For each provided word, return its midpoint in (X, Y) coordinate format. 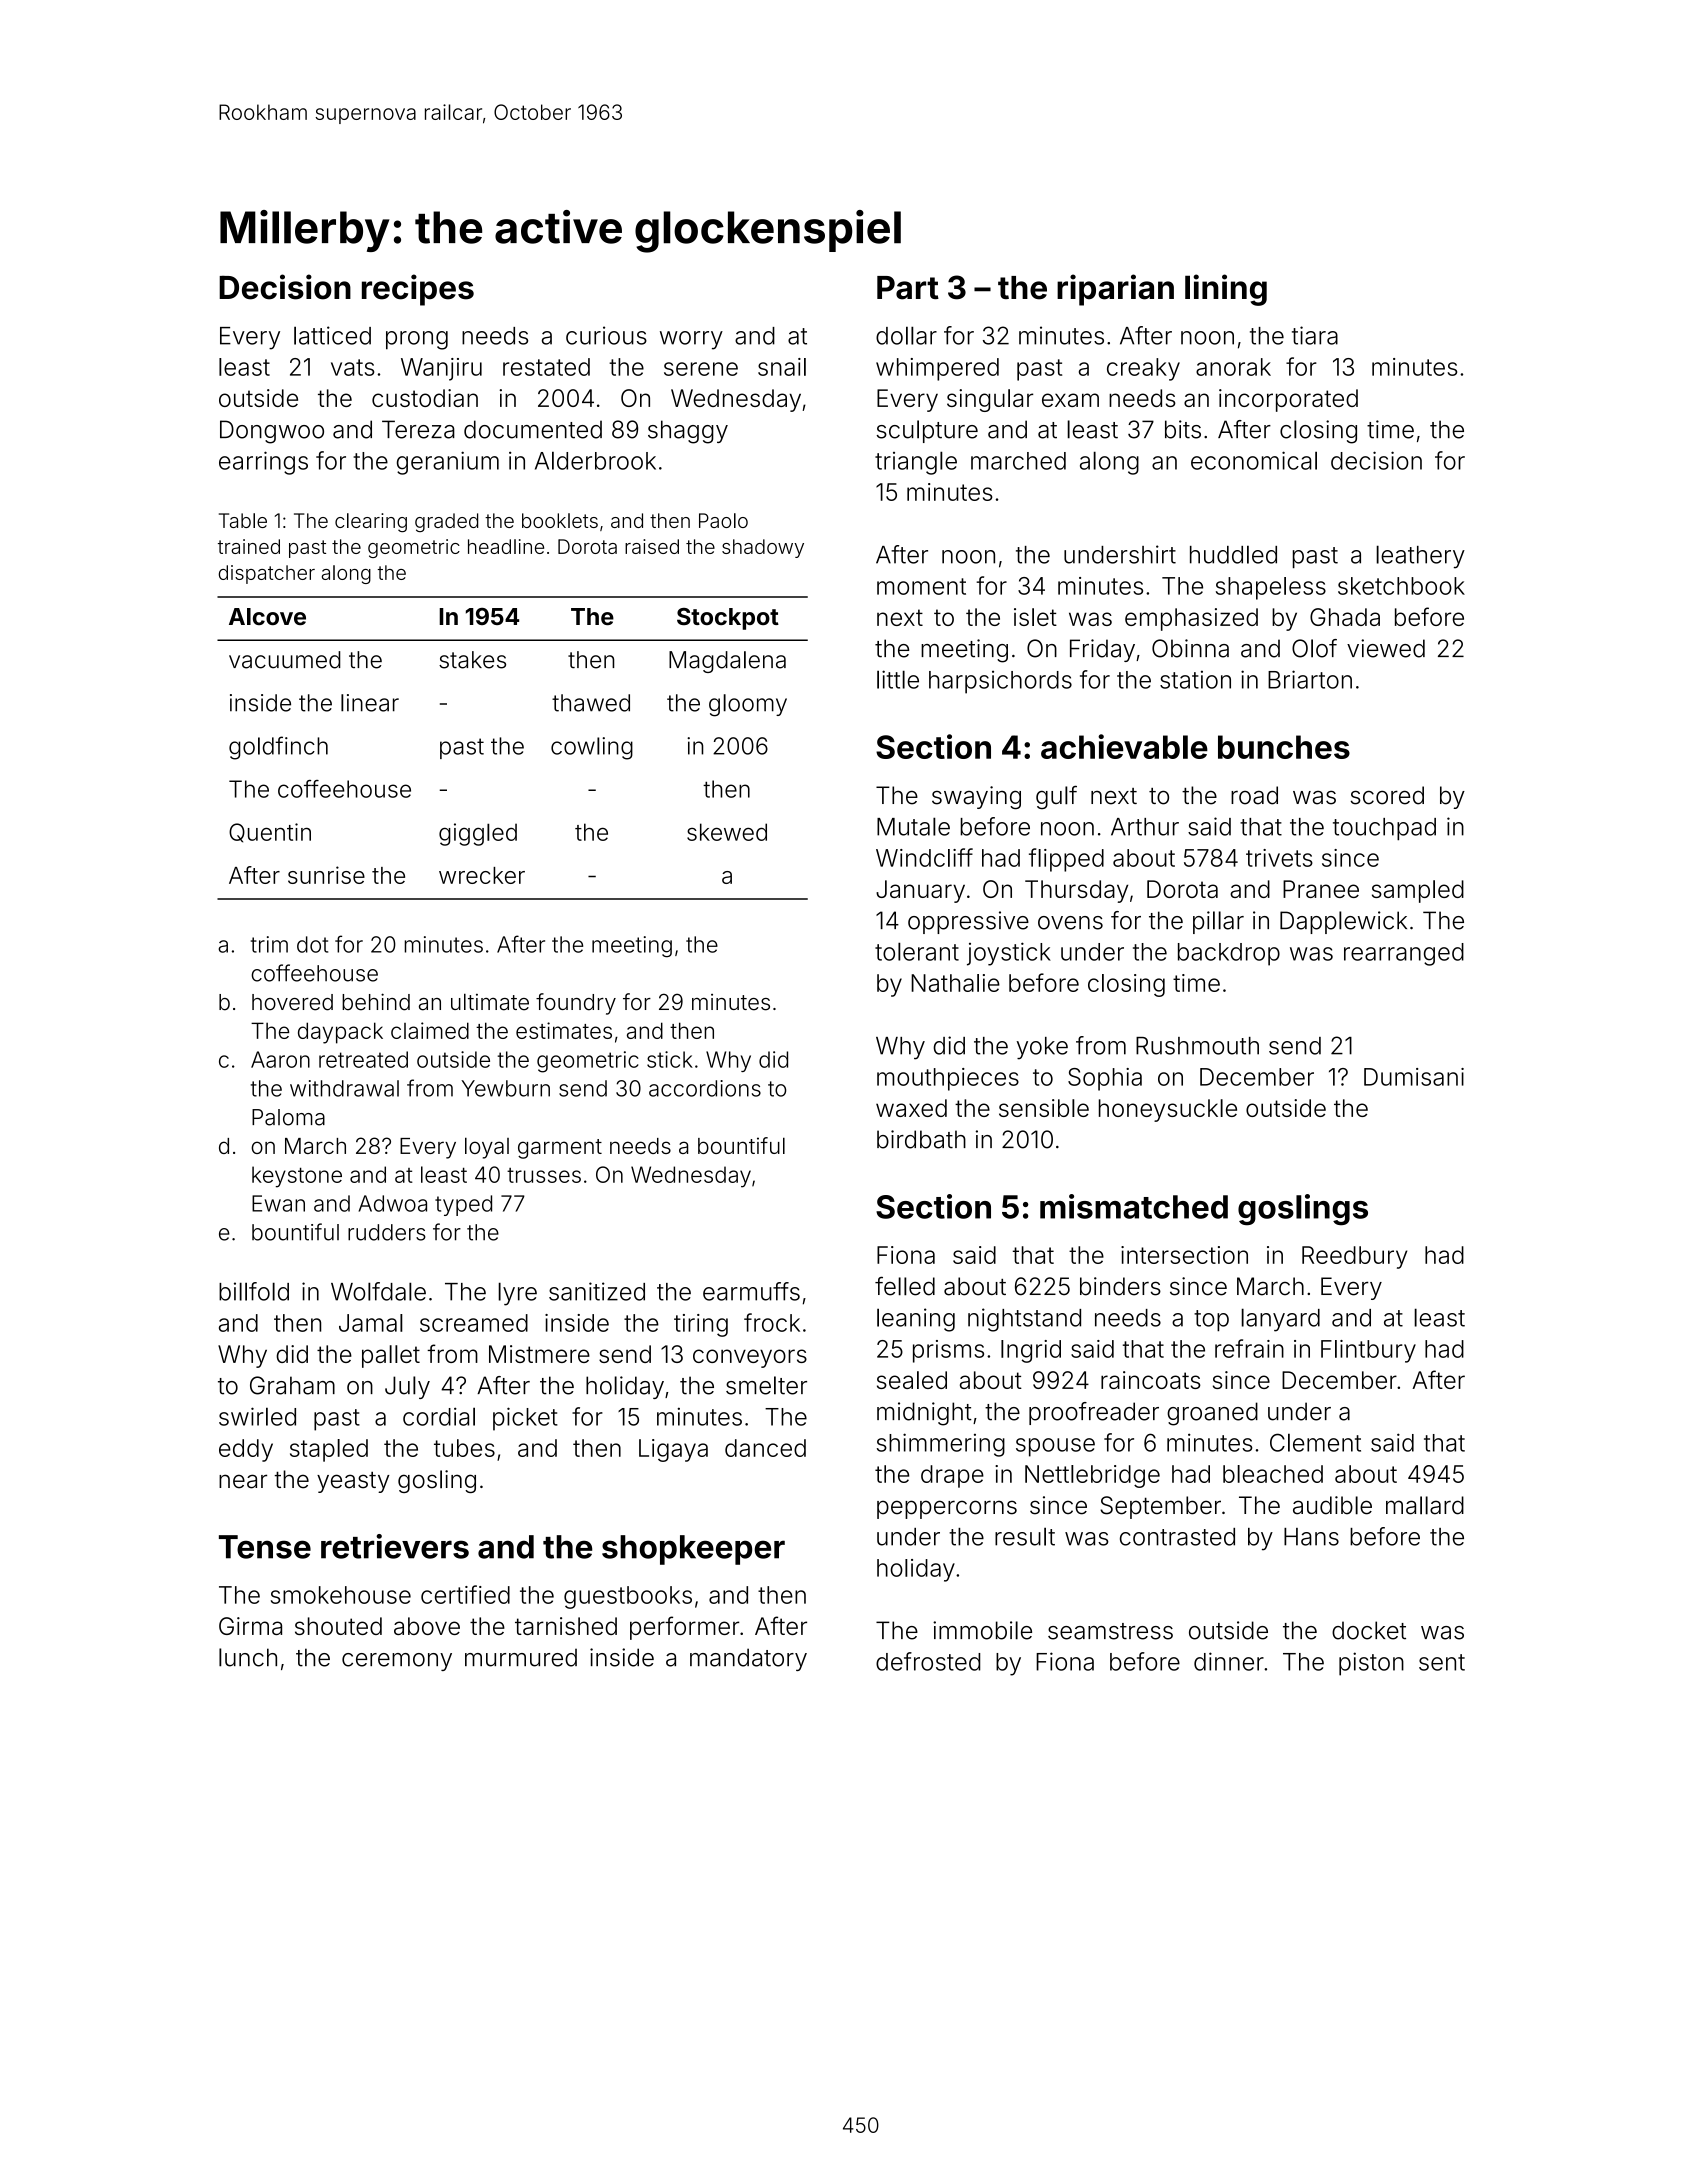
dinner (1229, 1661)
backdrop (1229, 954)
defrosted (928, 1661)
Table (243, 520)
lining (1226, 290)
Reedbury (1354, 1257)
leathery (1420, 557)
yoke (1042, 1048)
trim (269, 944)
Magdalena (727, 662)
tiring (701, 1325)
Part (908, 288)
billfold (254, 1291)
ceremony (397, 1662)
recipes (418, 290)
